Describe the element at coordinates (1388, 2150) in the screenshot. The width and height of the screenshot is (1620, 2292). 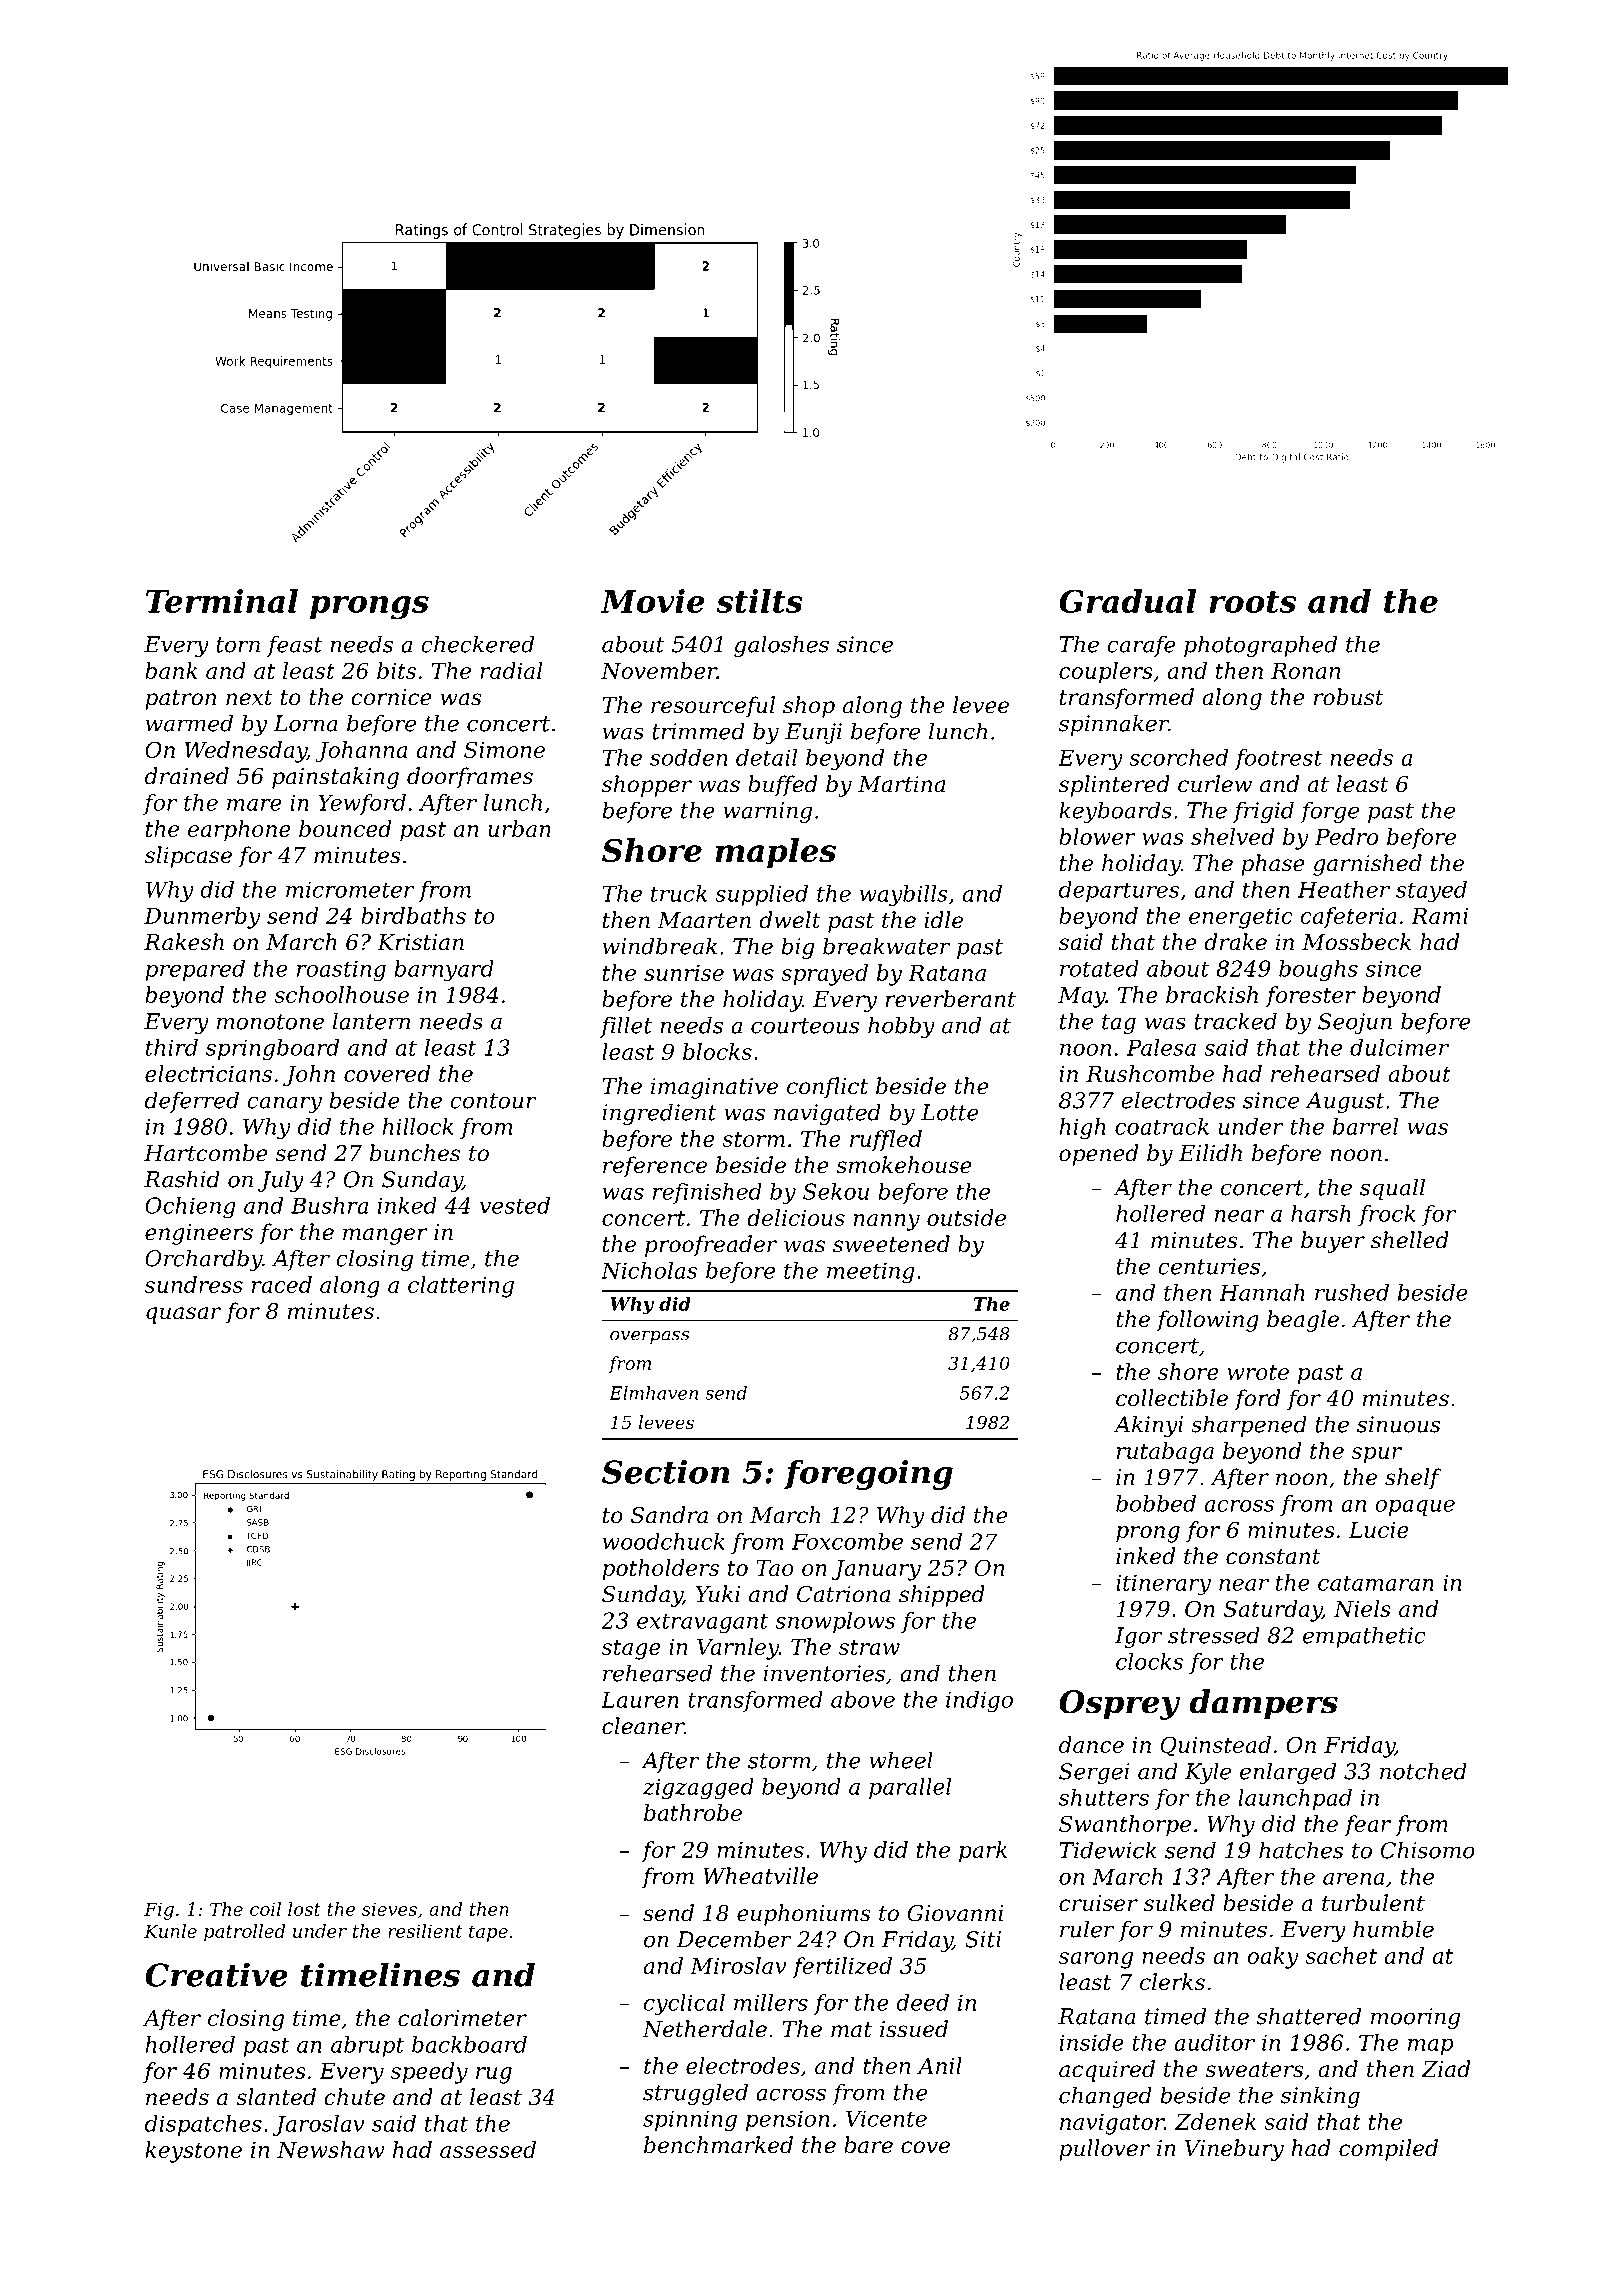
I see `compiled` at that location.
